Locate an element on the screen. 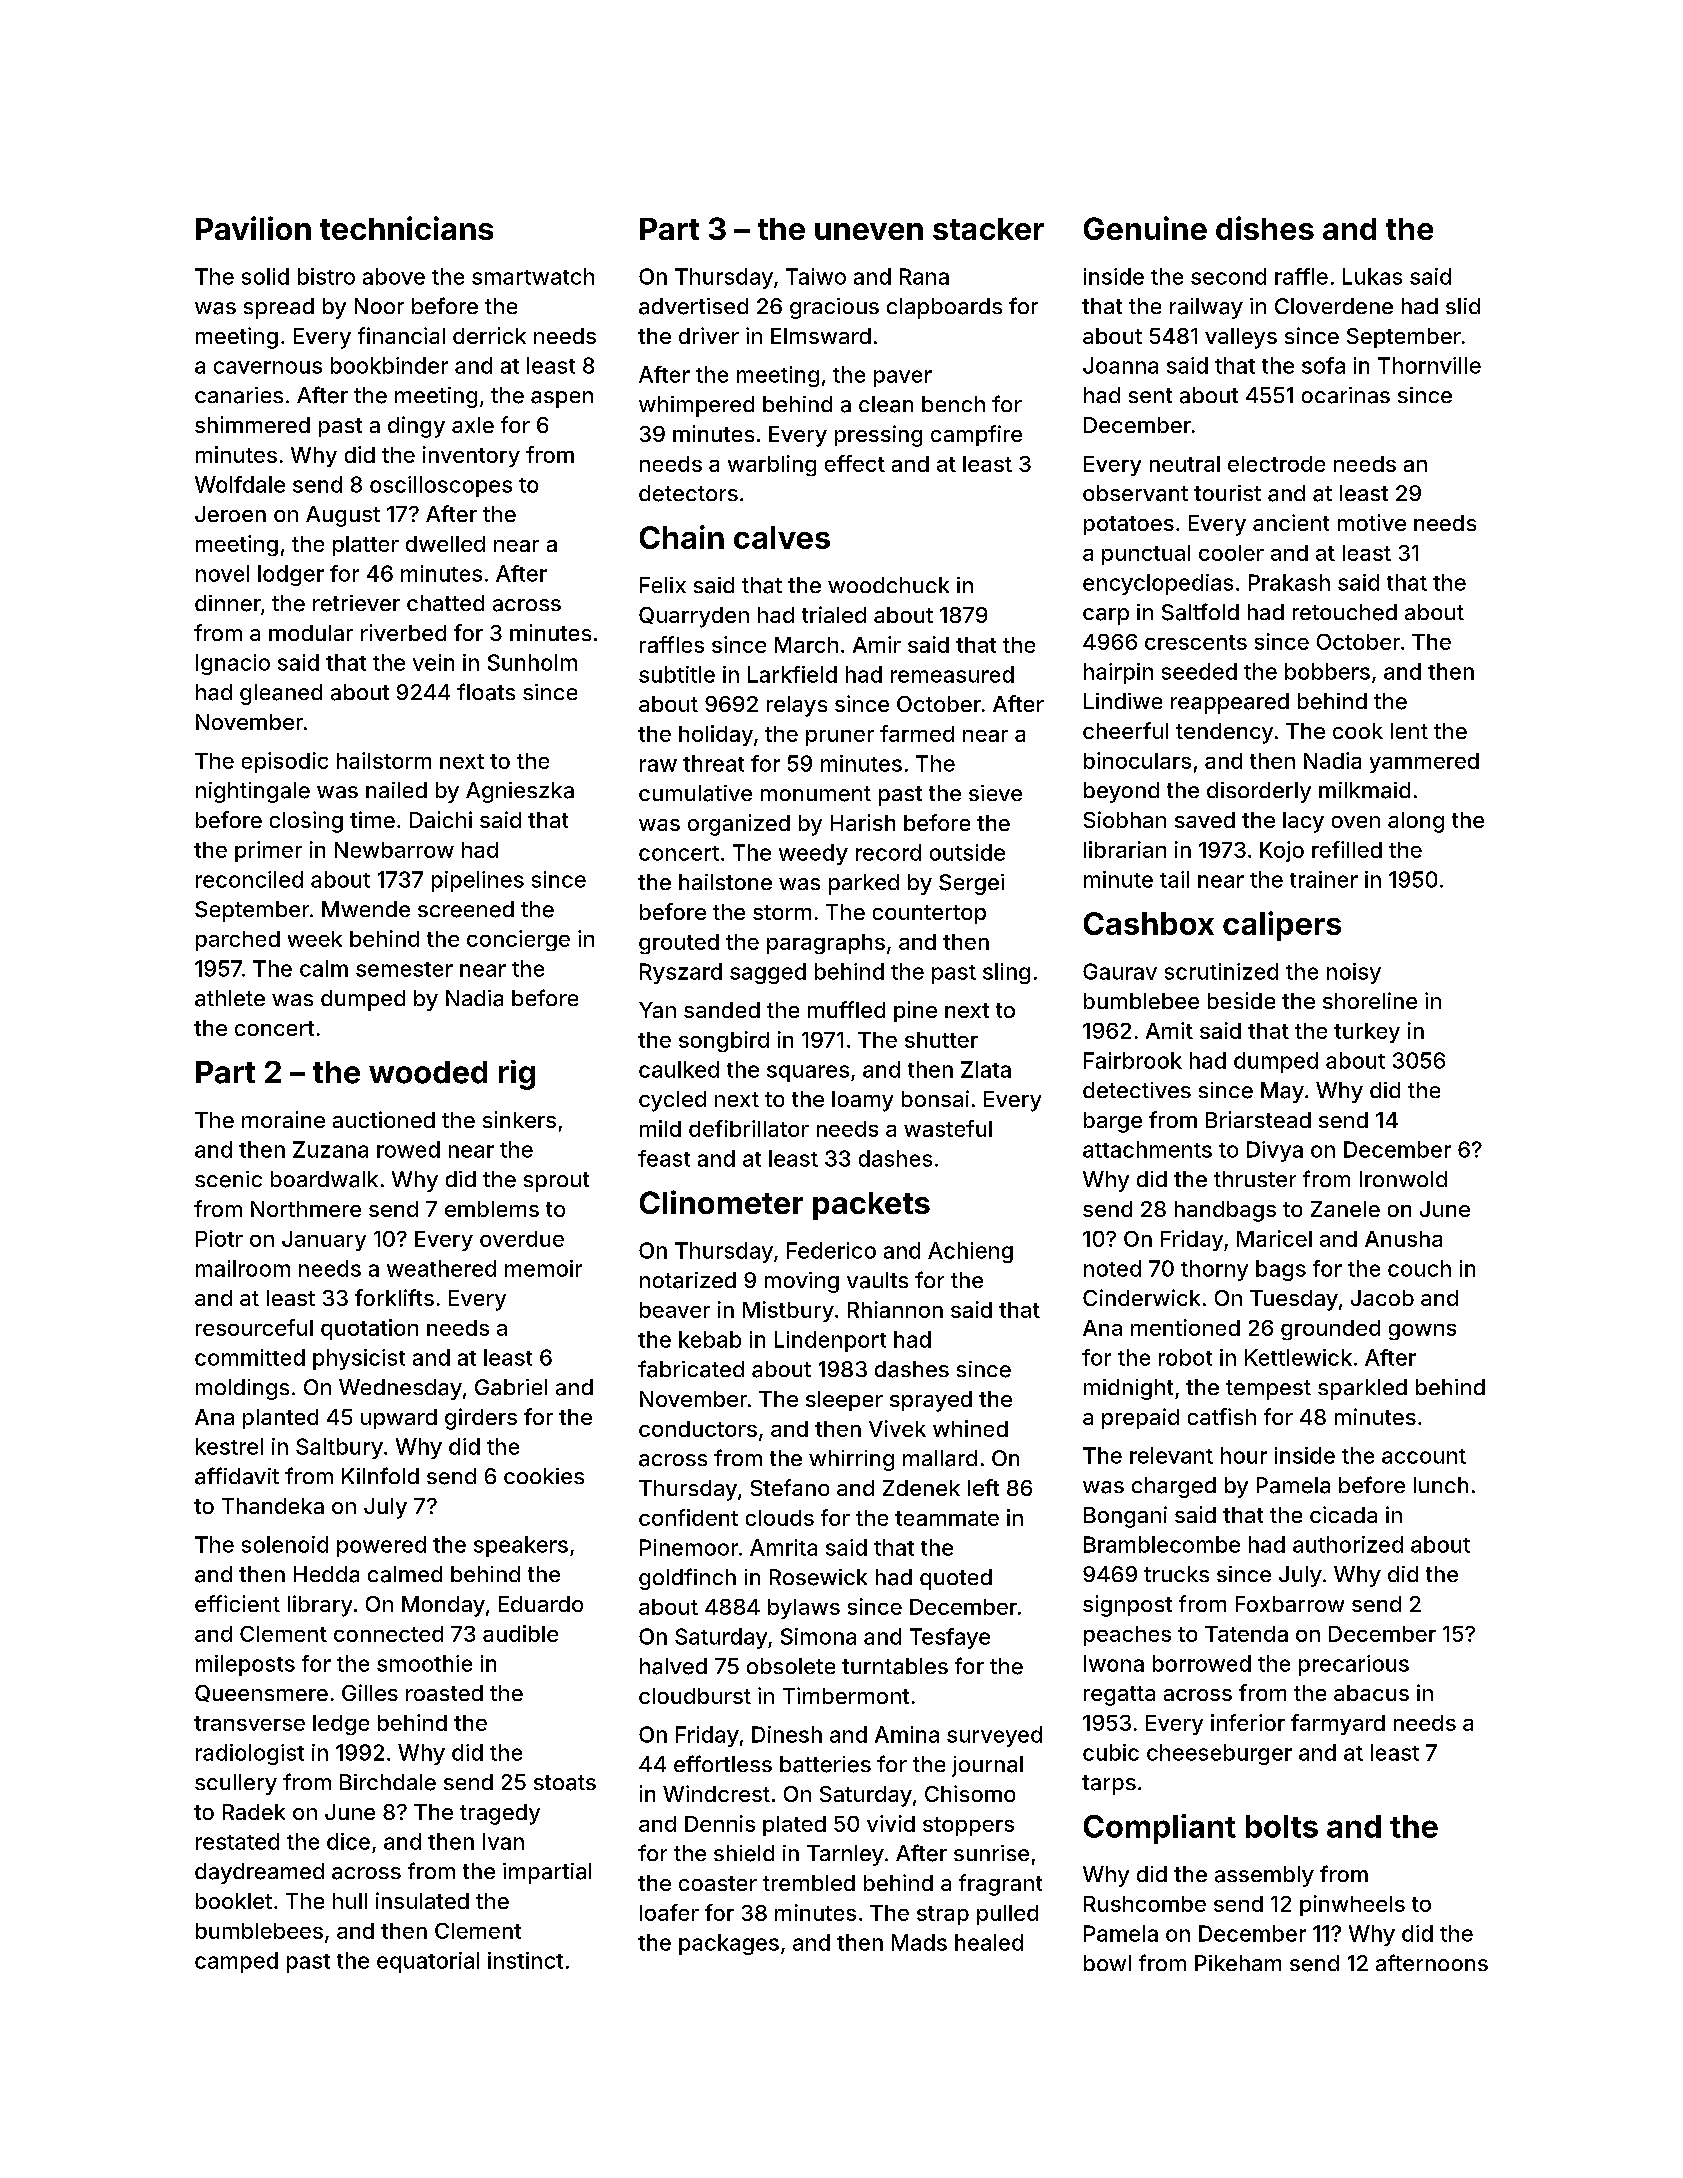  warbling is located at coordinates (772, 465).
